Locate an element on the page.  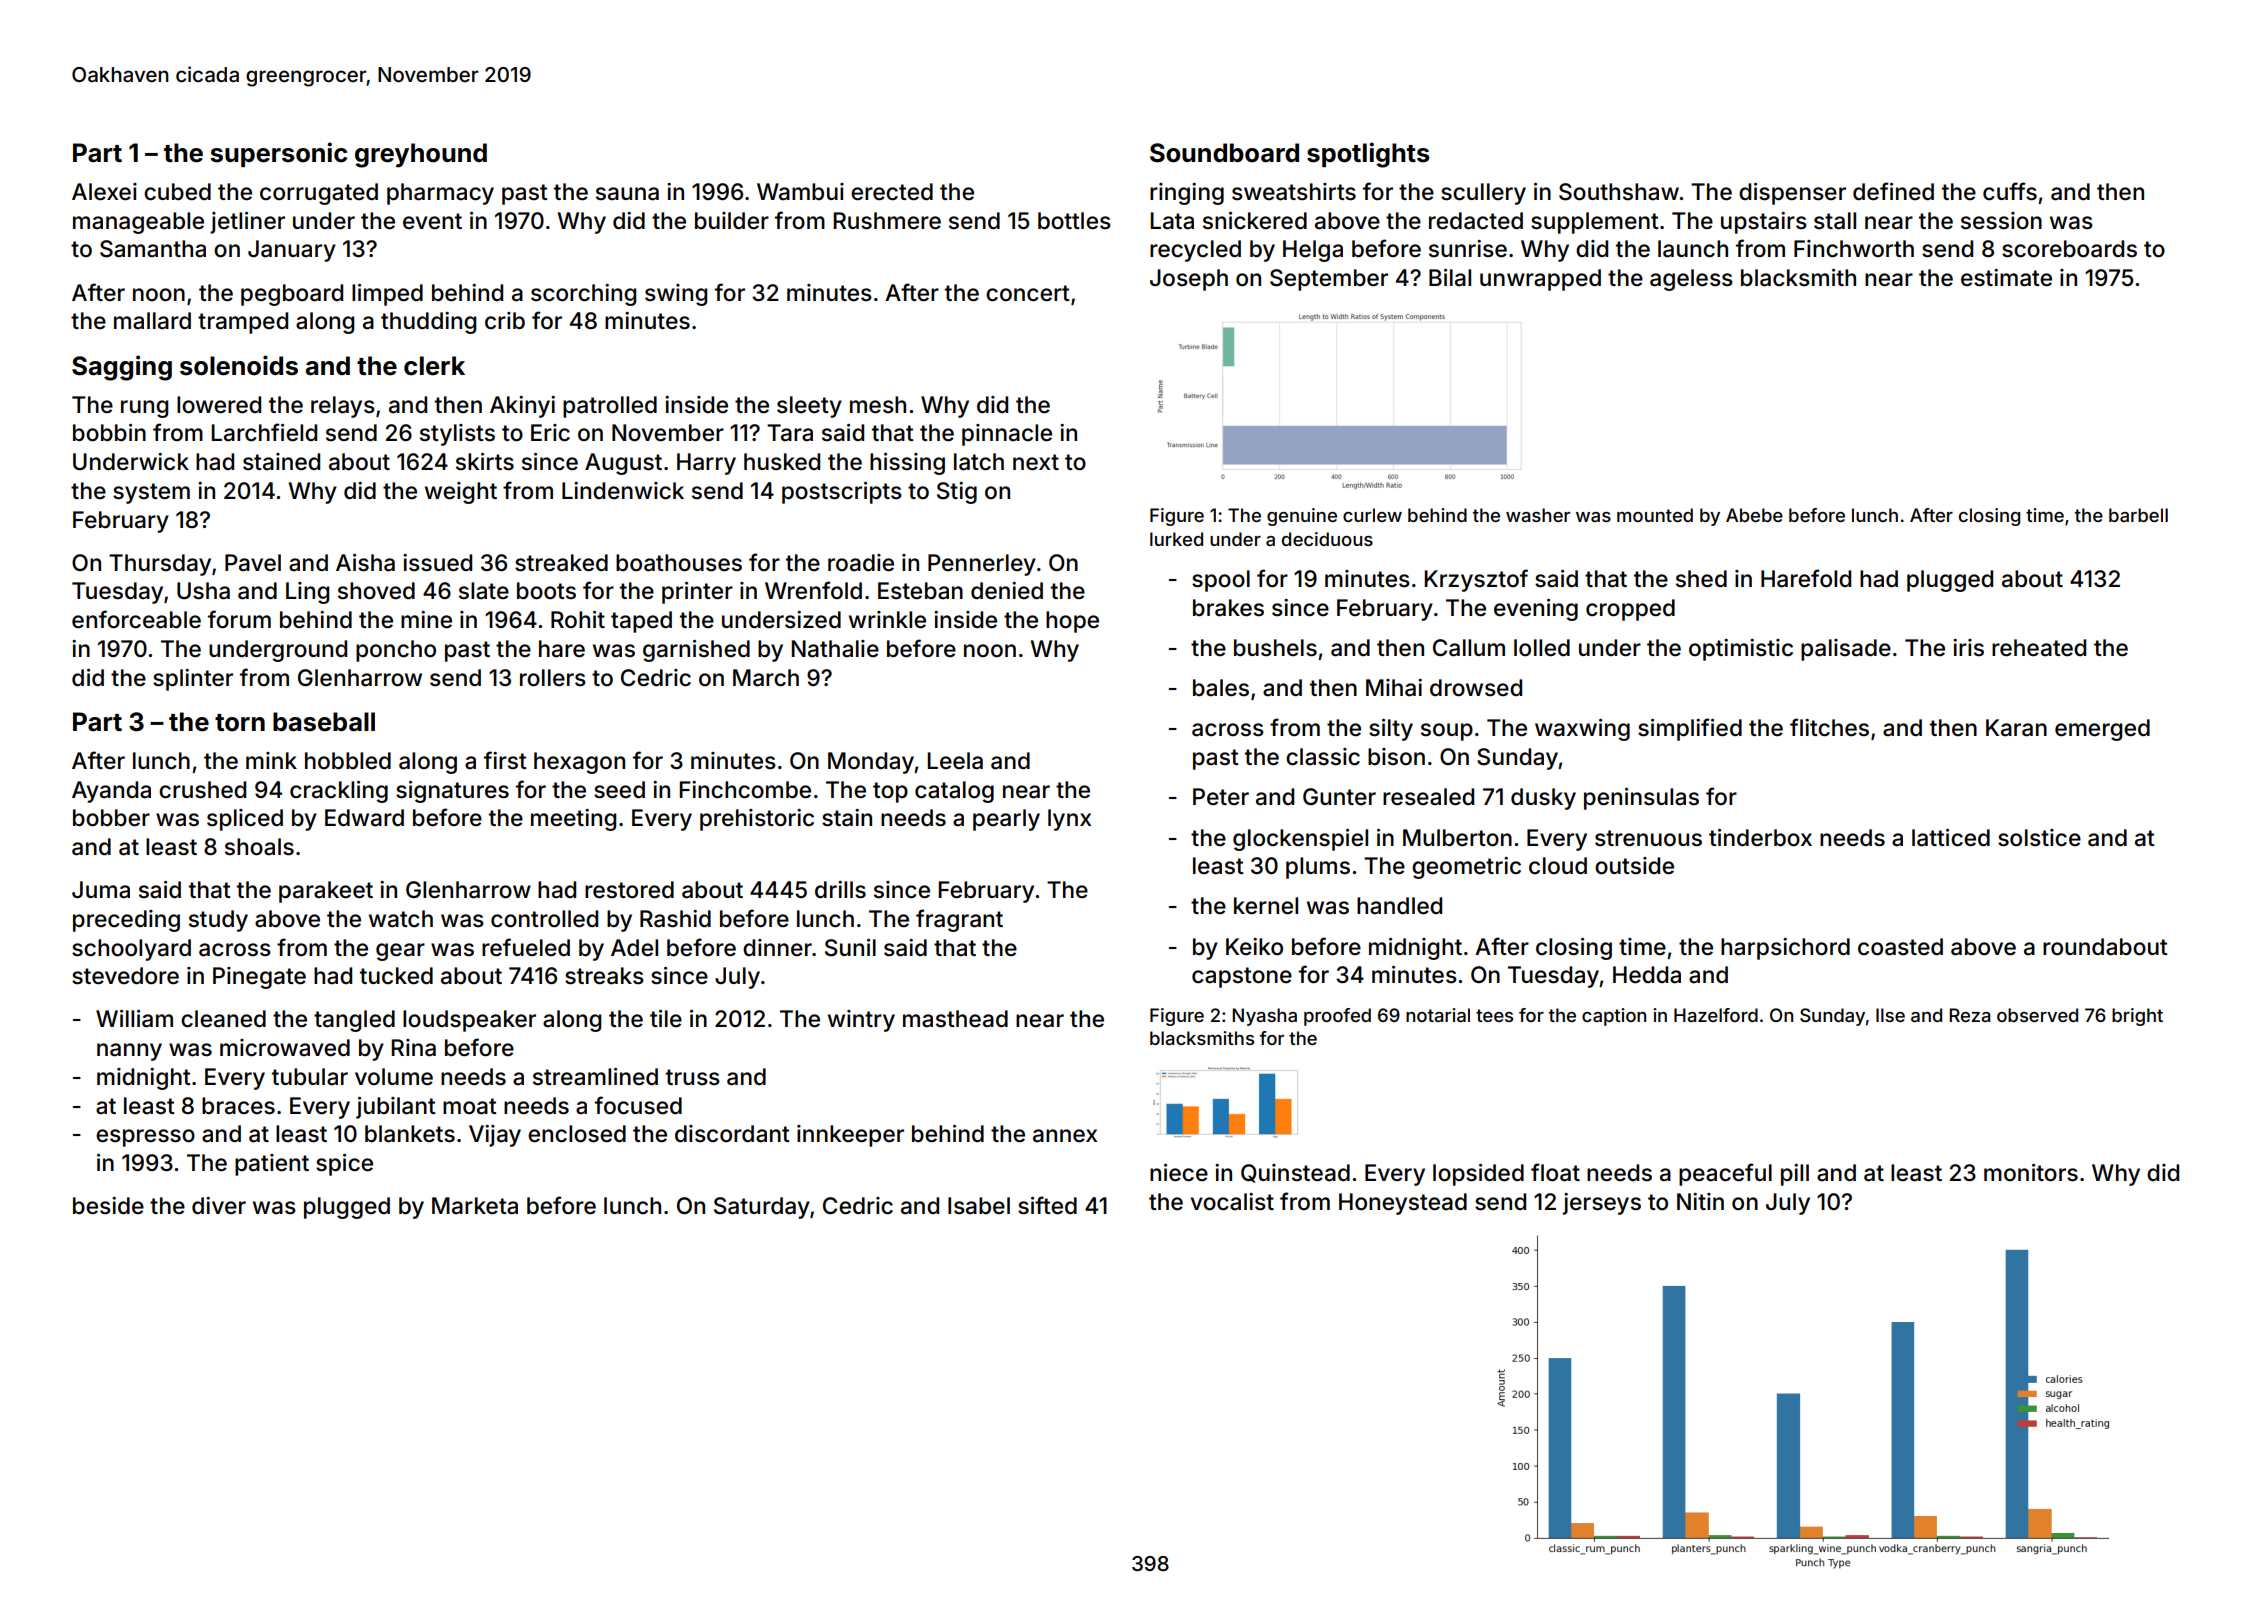
capstone is located at coordinates (1242, 977).
